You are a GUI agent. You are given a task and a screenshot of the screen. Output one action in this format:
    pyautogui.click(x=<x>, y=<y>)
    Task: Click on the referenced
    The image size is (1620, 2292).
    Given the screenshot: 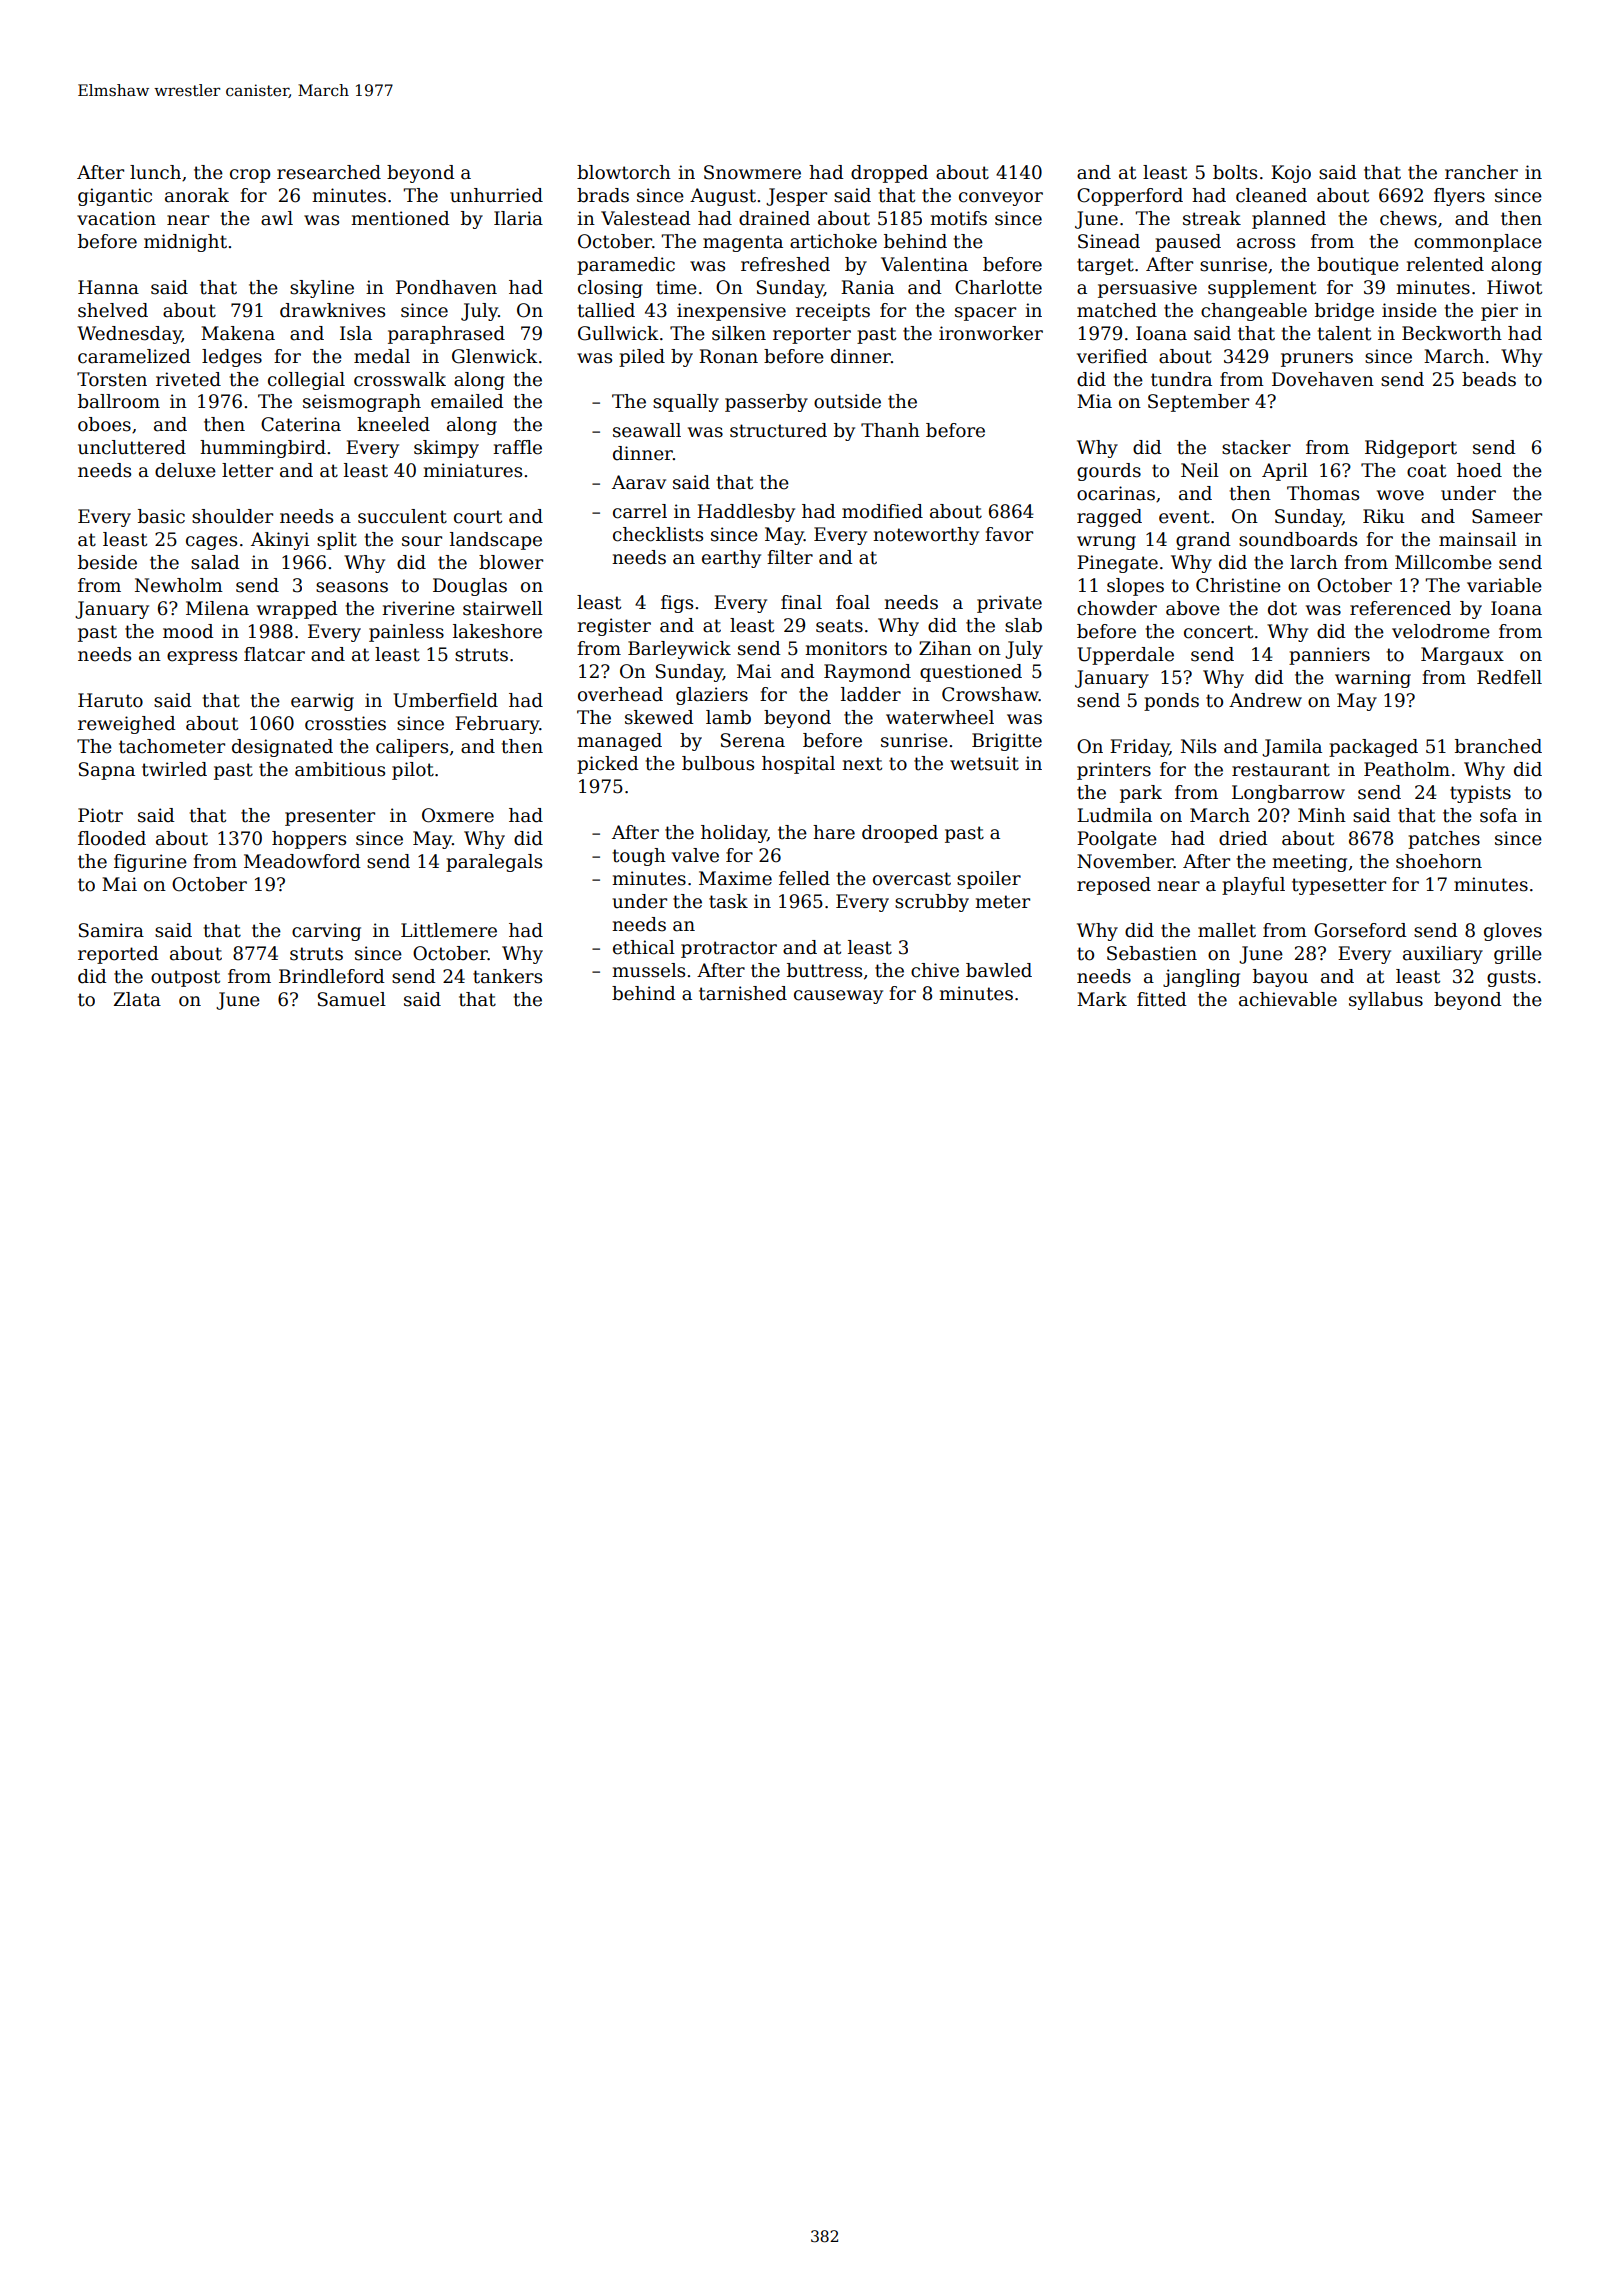 What is the action you would take?
    pyautogui.click(x=1400, y=608)
